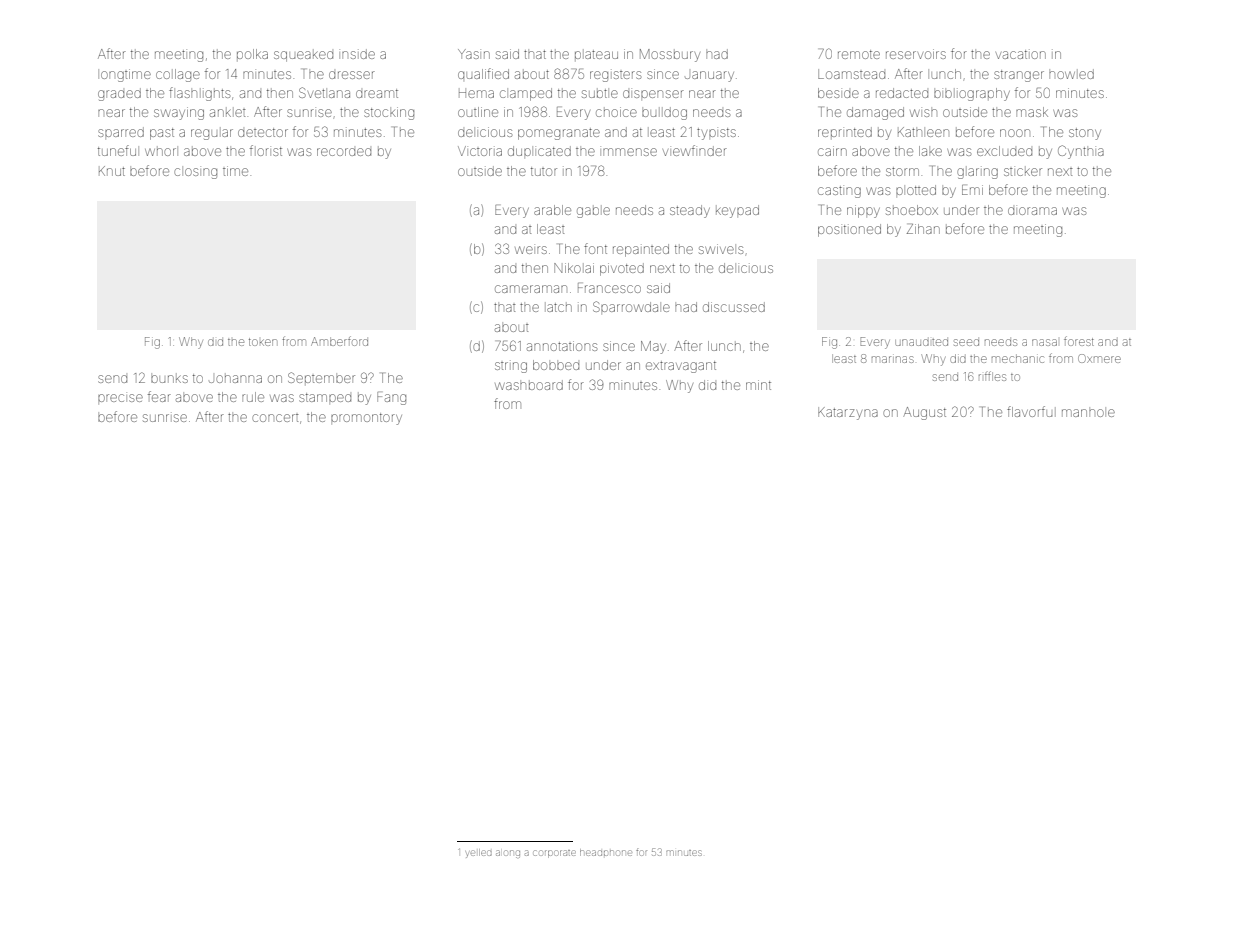 Image resolution: width=1233 pixels, height=952 pixels. What do you see at coordinates (555, 854) in the screenshot?
I see `corporate` at bounding box center [555, 854].
